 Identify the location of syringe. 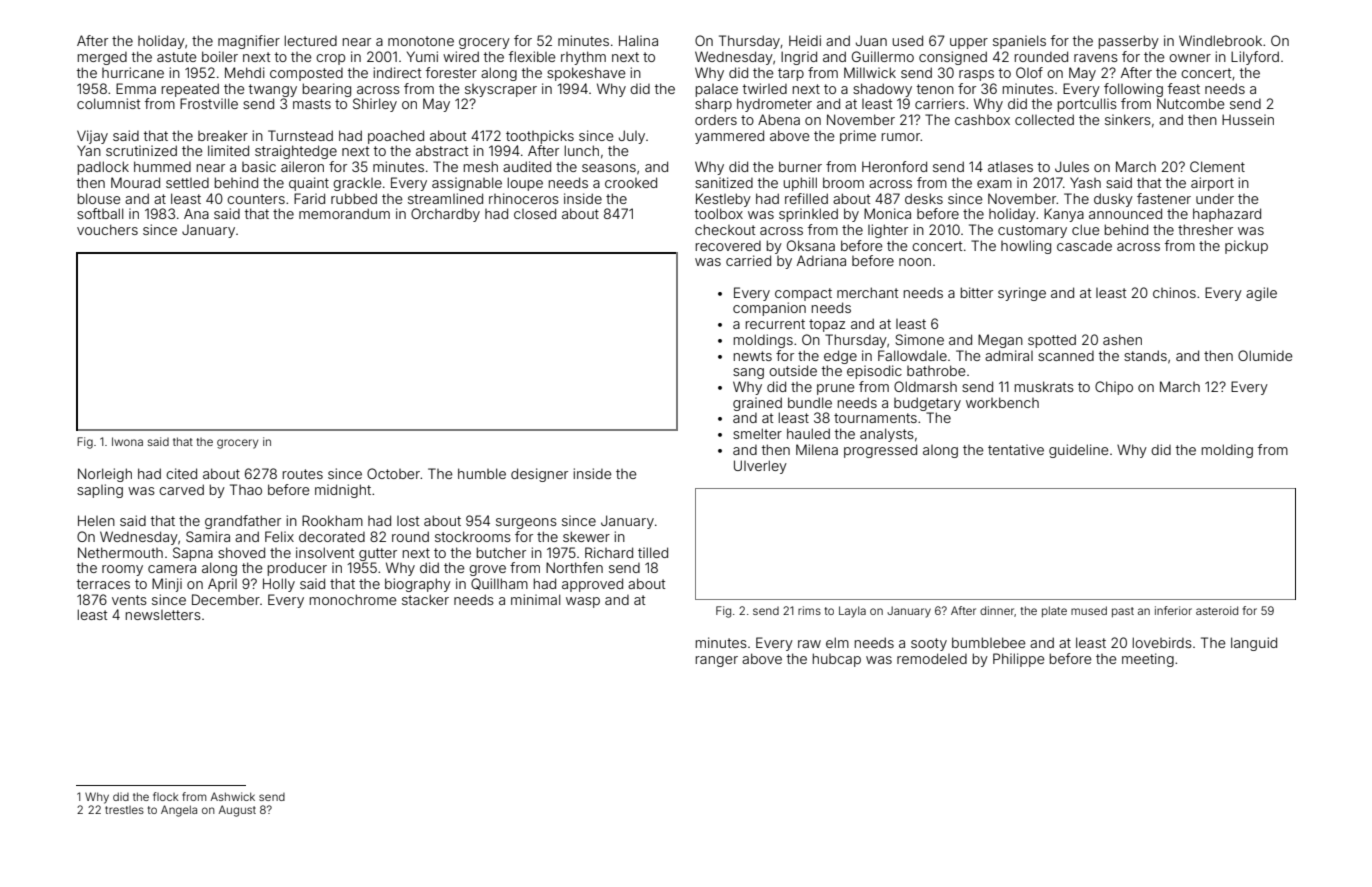
(1022, 294).
